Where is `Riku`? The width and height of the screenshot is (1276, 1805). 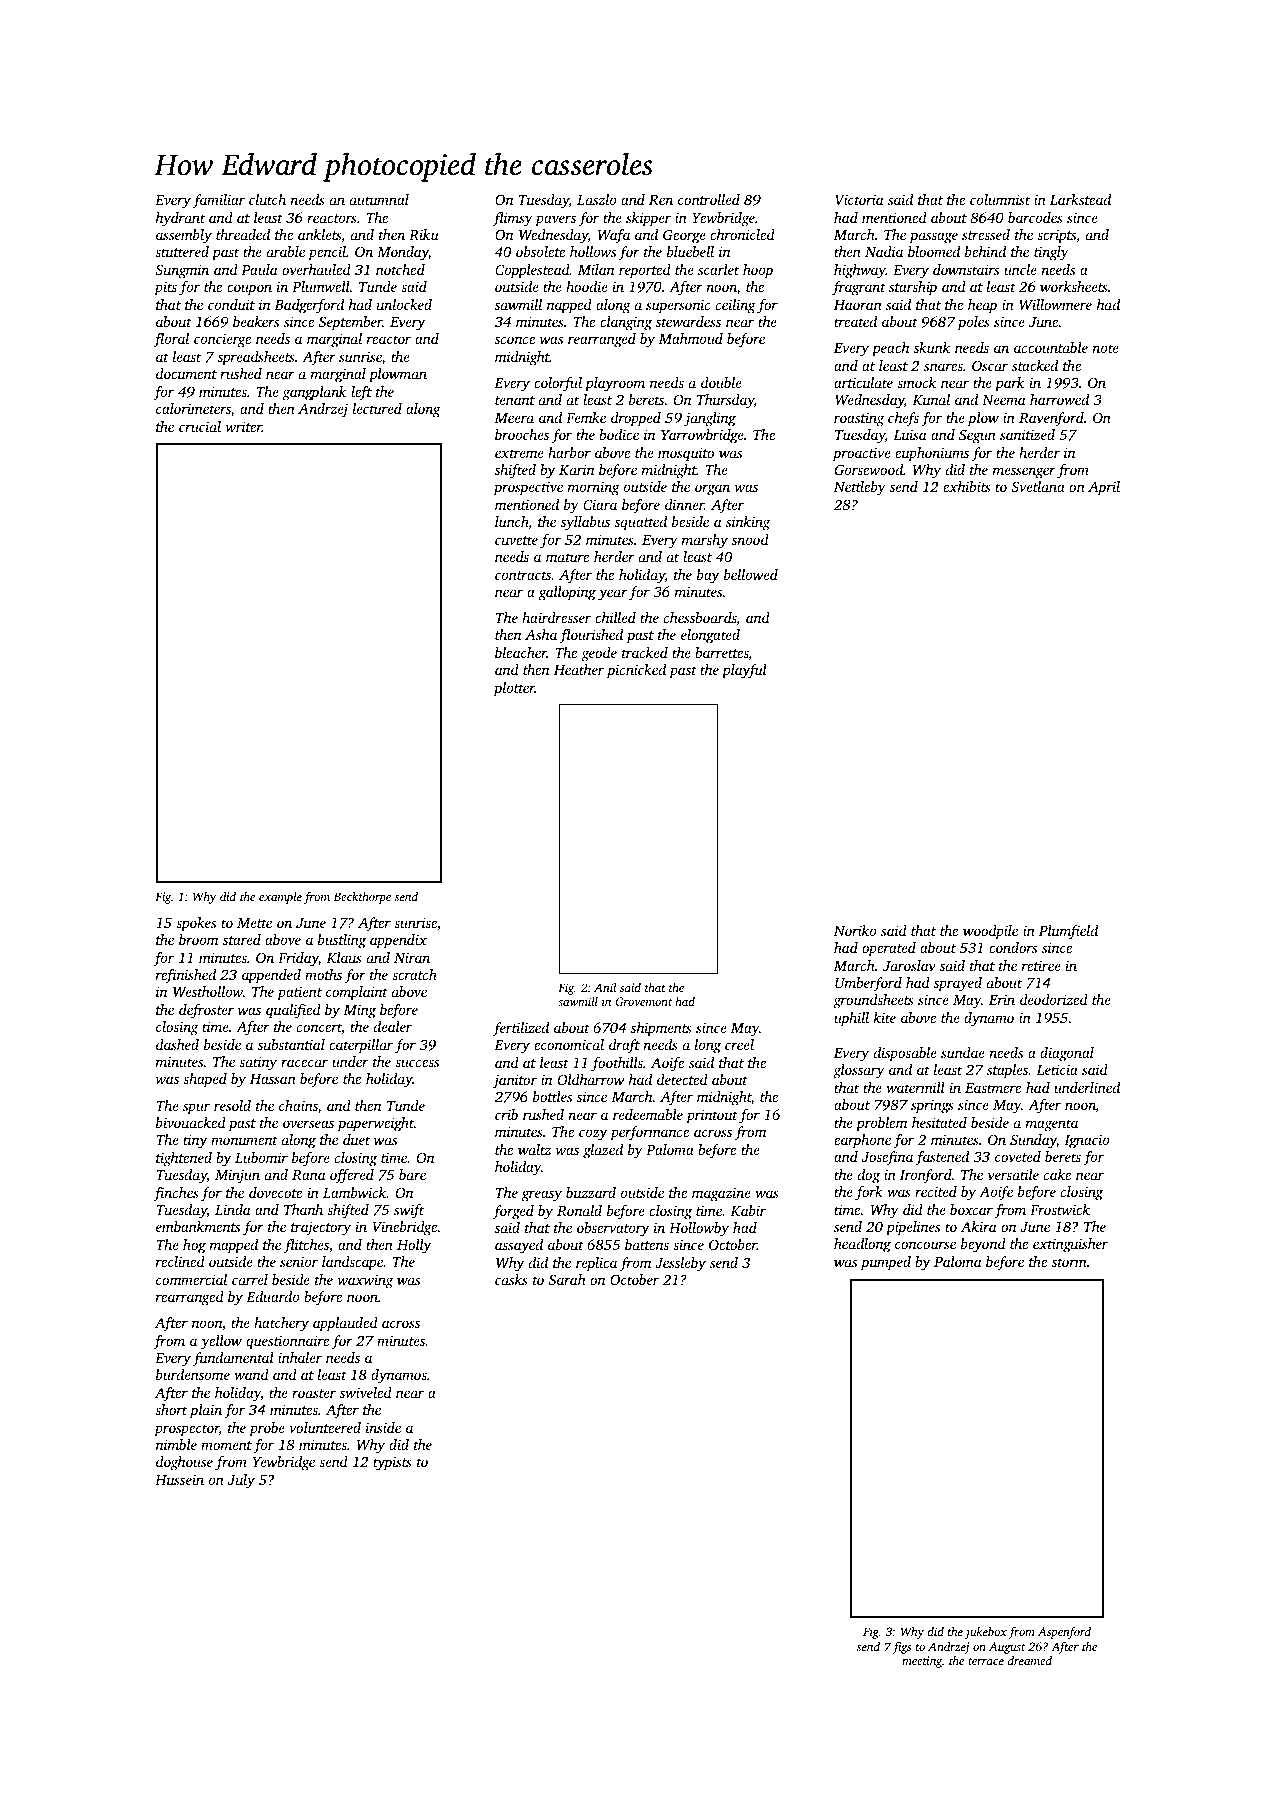
Riku is located at coordinates (424, 234).
